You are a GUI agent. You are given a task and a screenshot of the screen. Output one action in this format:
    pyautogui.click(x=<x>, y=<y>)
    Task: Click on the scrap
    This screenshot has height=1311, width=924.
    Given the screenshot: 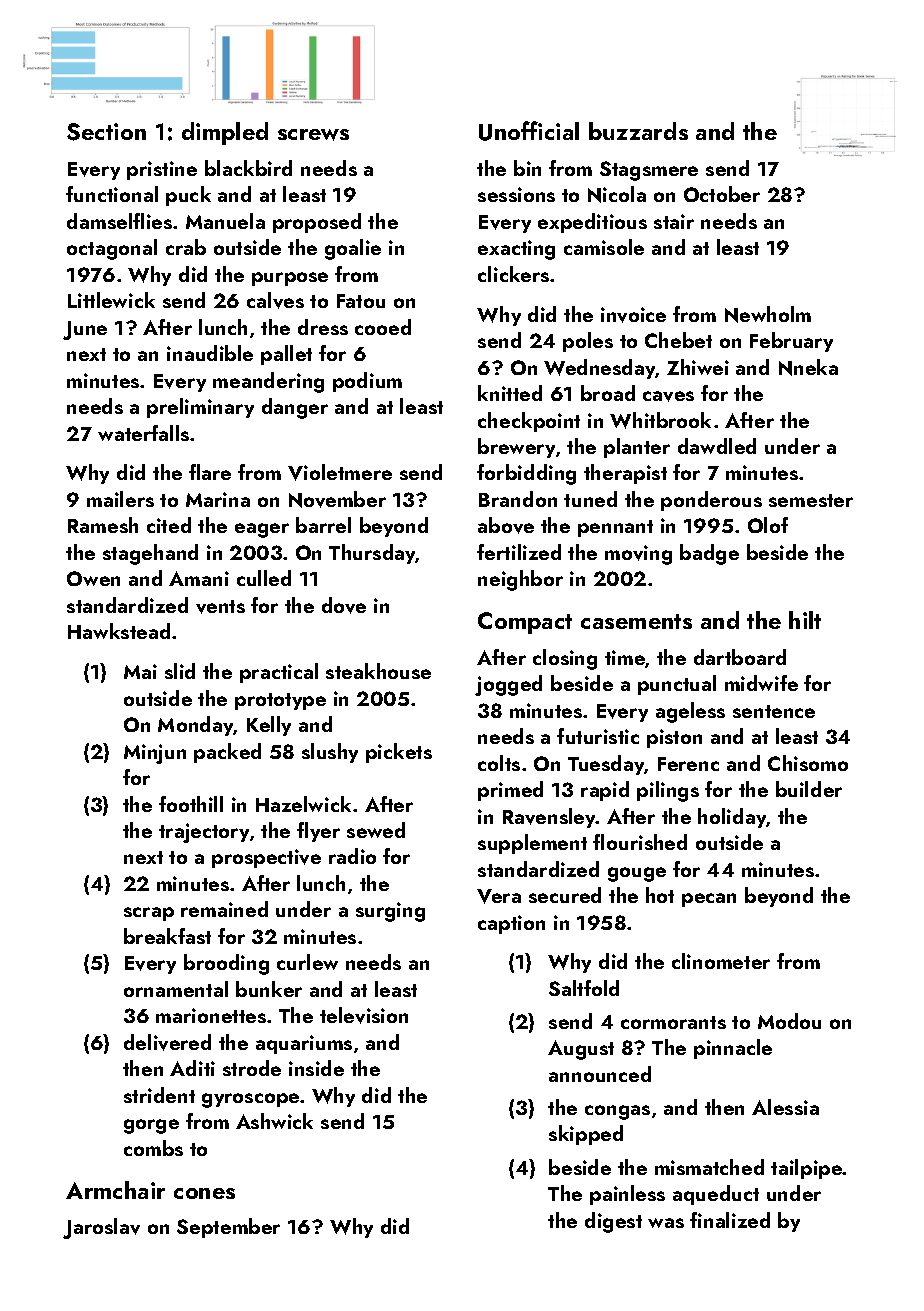 What is the action you would take?
    pyautogui.click(x=149, y=914)
